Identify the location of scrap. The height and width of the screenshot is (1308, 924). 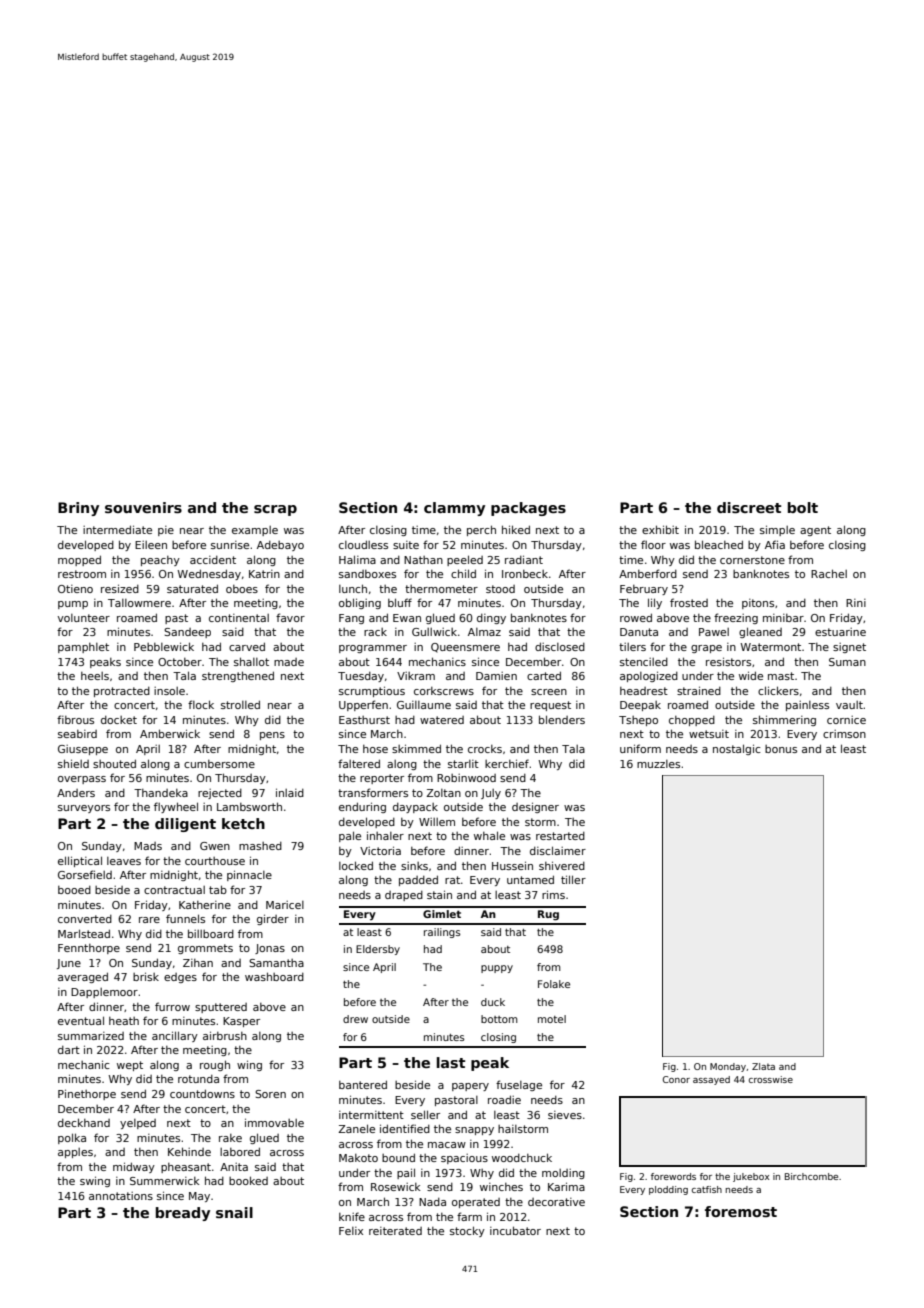
(275, 510).
